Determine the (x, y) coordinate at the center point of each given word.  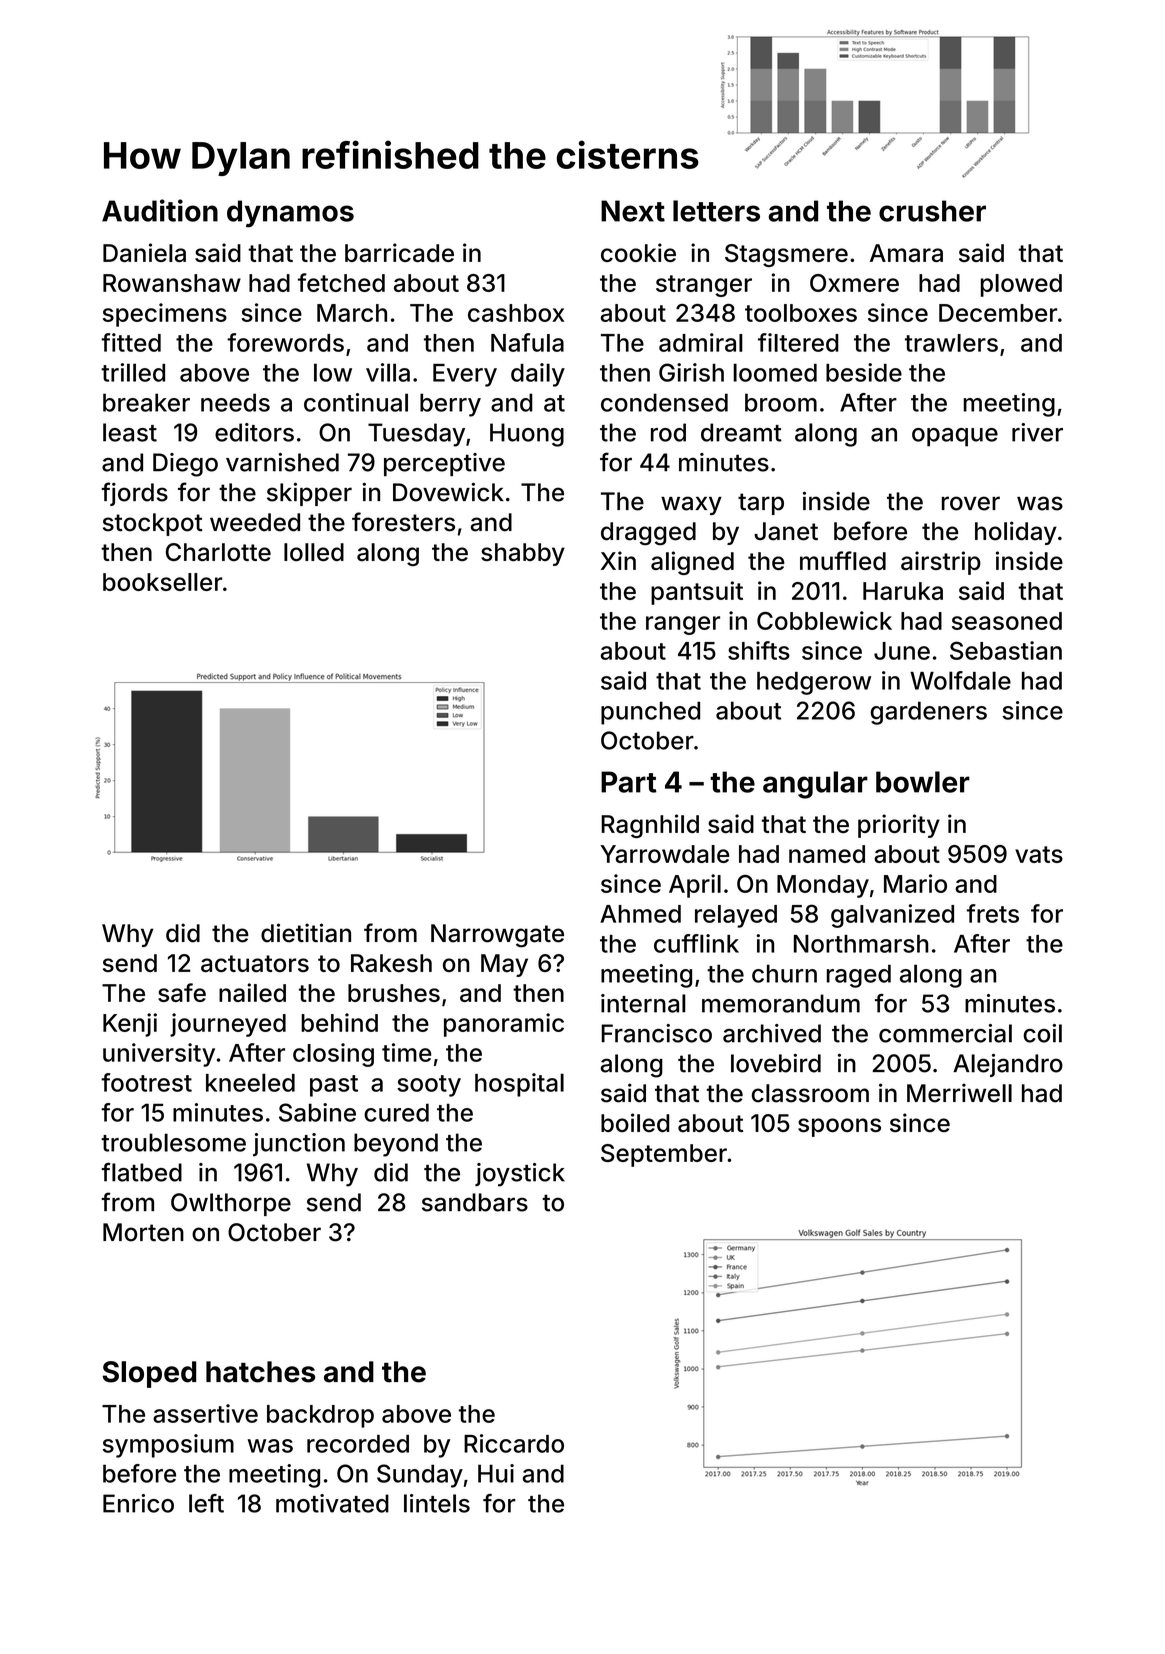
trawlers (951, 343)
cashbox (516, 313)
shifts (759, 650)
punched (650, 713)
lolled (314, 552)
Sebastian (1006, 650)
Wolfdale (960, 680)
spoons (839, 1127)
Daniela (144, 252)
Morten (143, 1232)
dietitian (306, 933)
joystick (520, 1175)
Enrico (138, 1503)
